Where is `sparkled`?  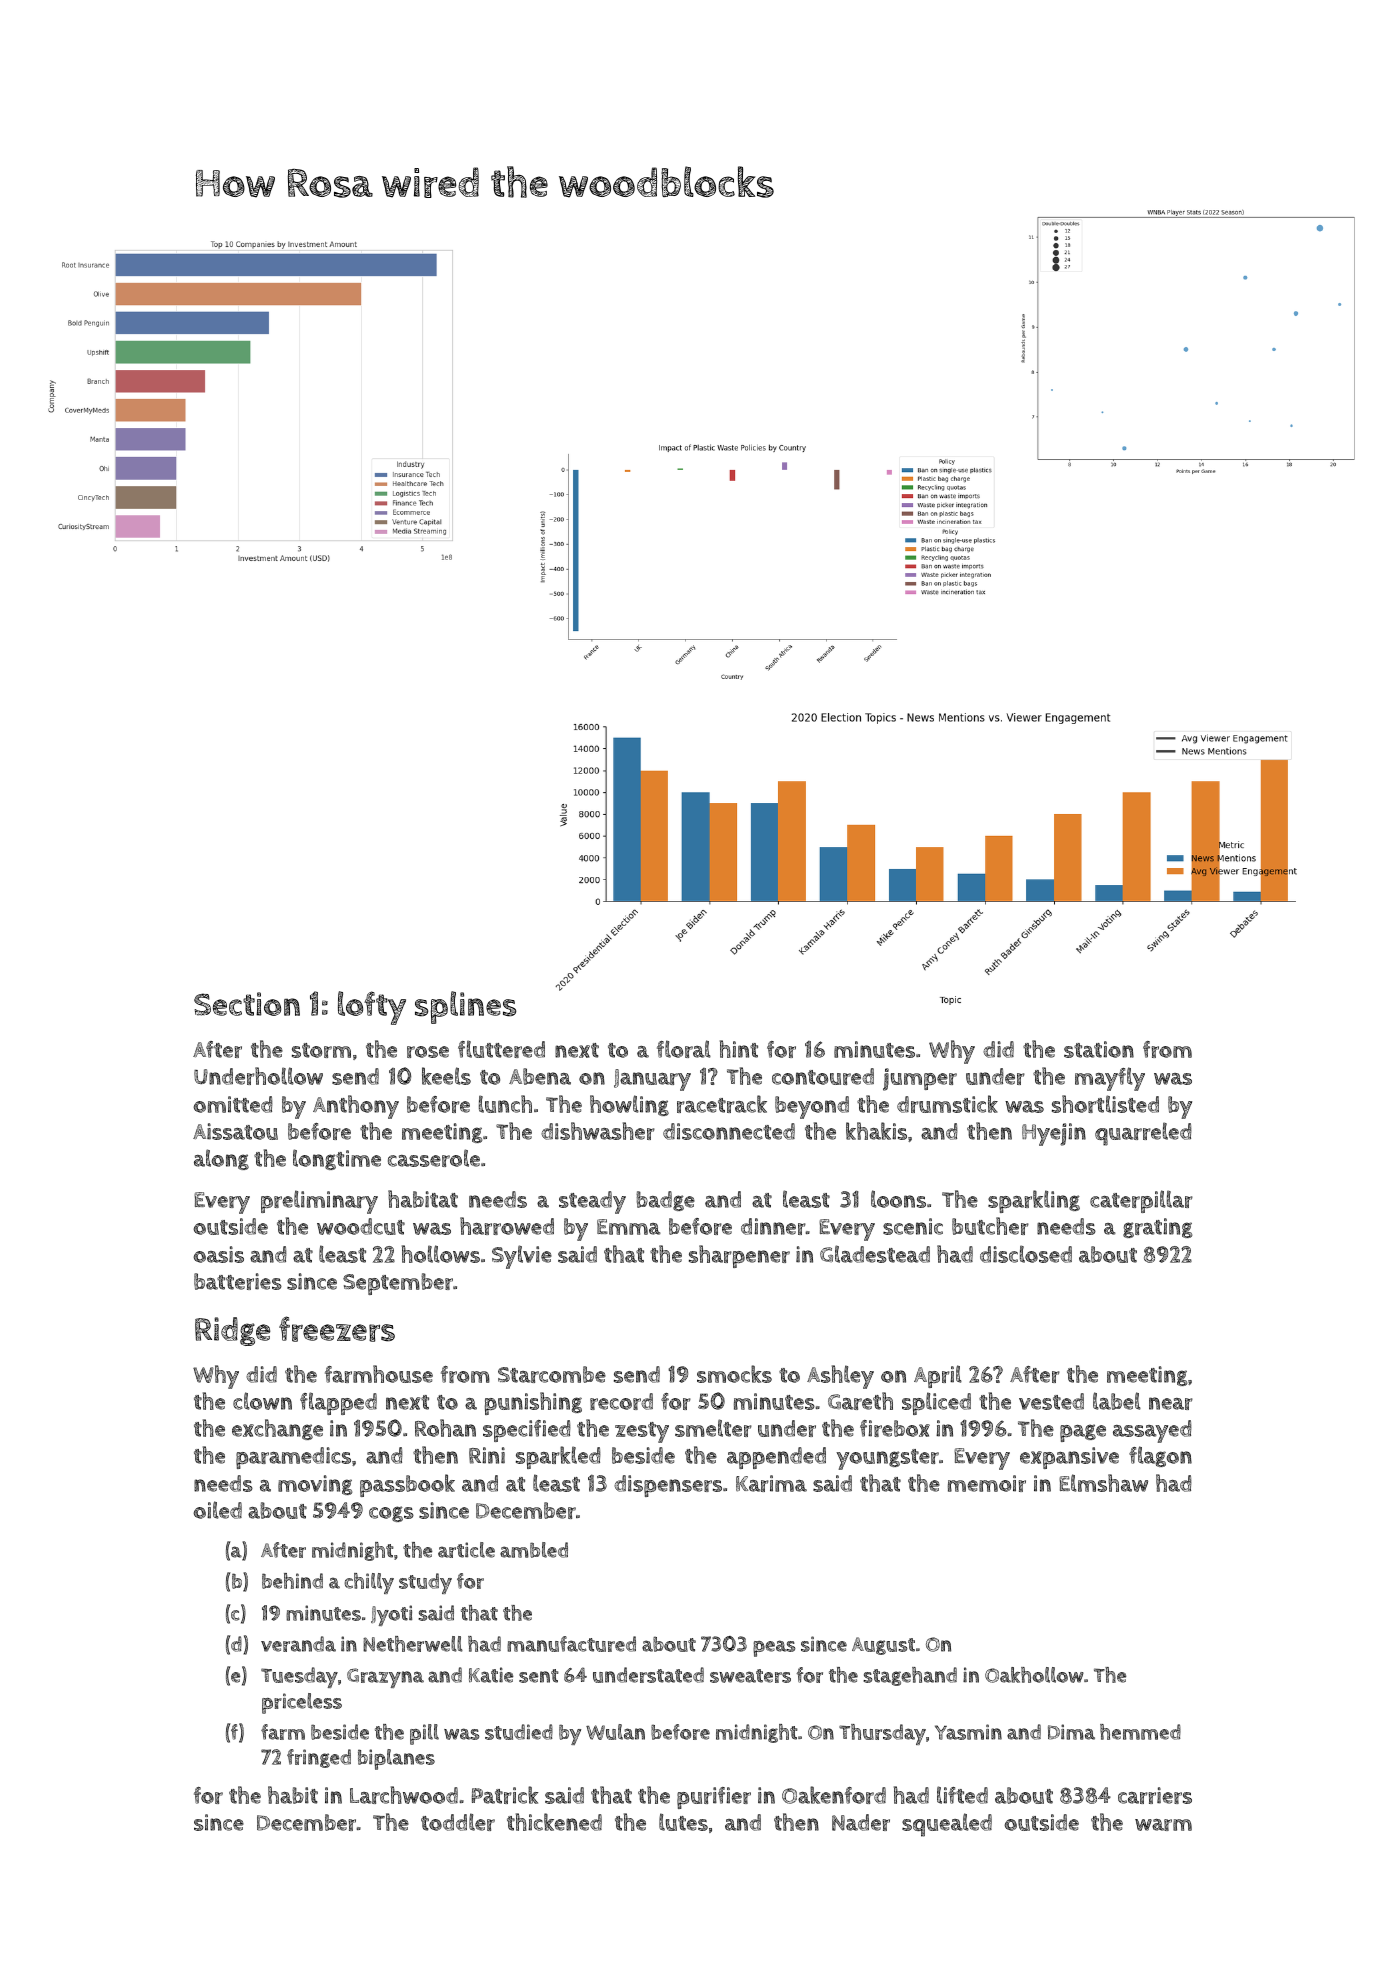 sparkled is located at coordinates (558, 1457).
